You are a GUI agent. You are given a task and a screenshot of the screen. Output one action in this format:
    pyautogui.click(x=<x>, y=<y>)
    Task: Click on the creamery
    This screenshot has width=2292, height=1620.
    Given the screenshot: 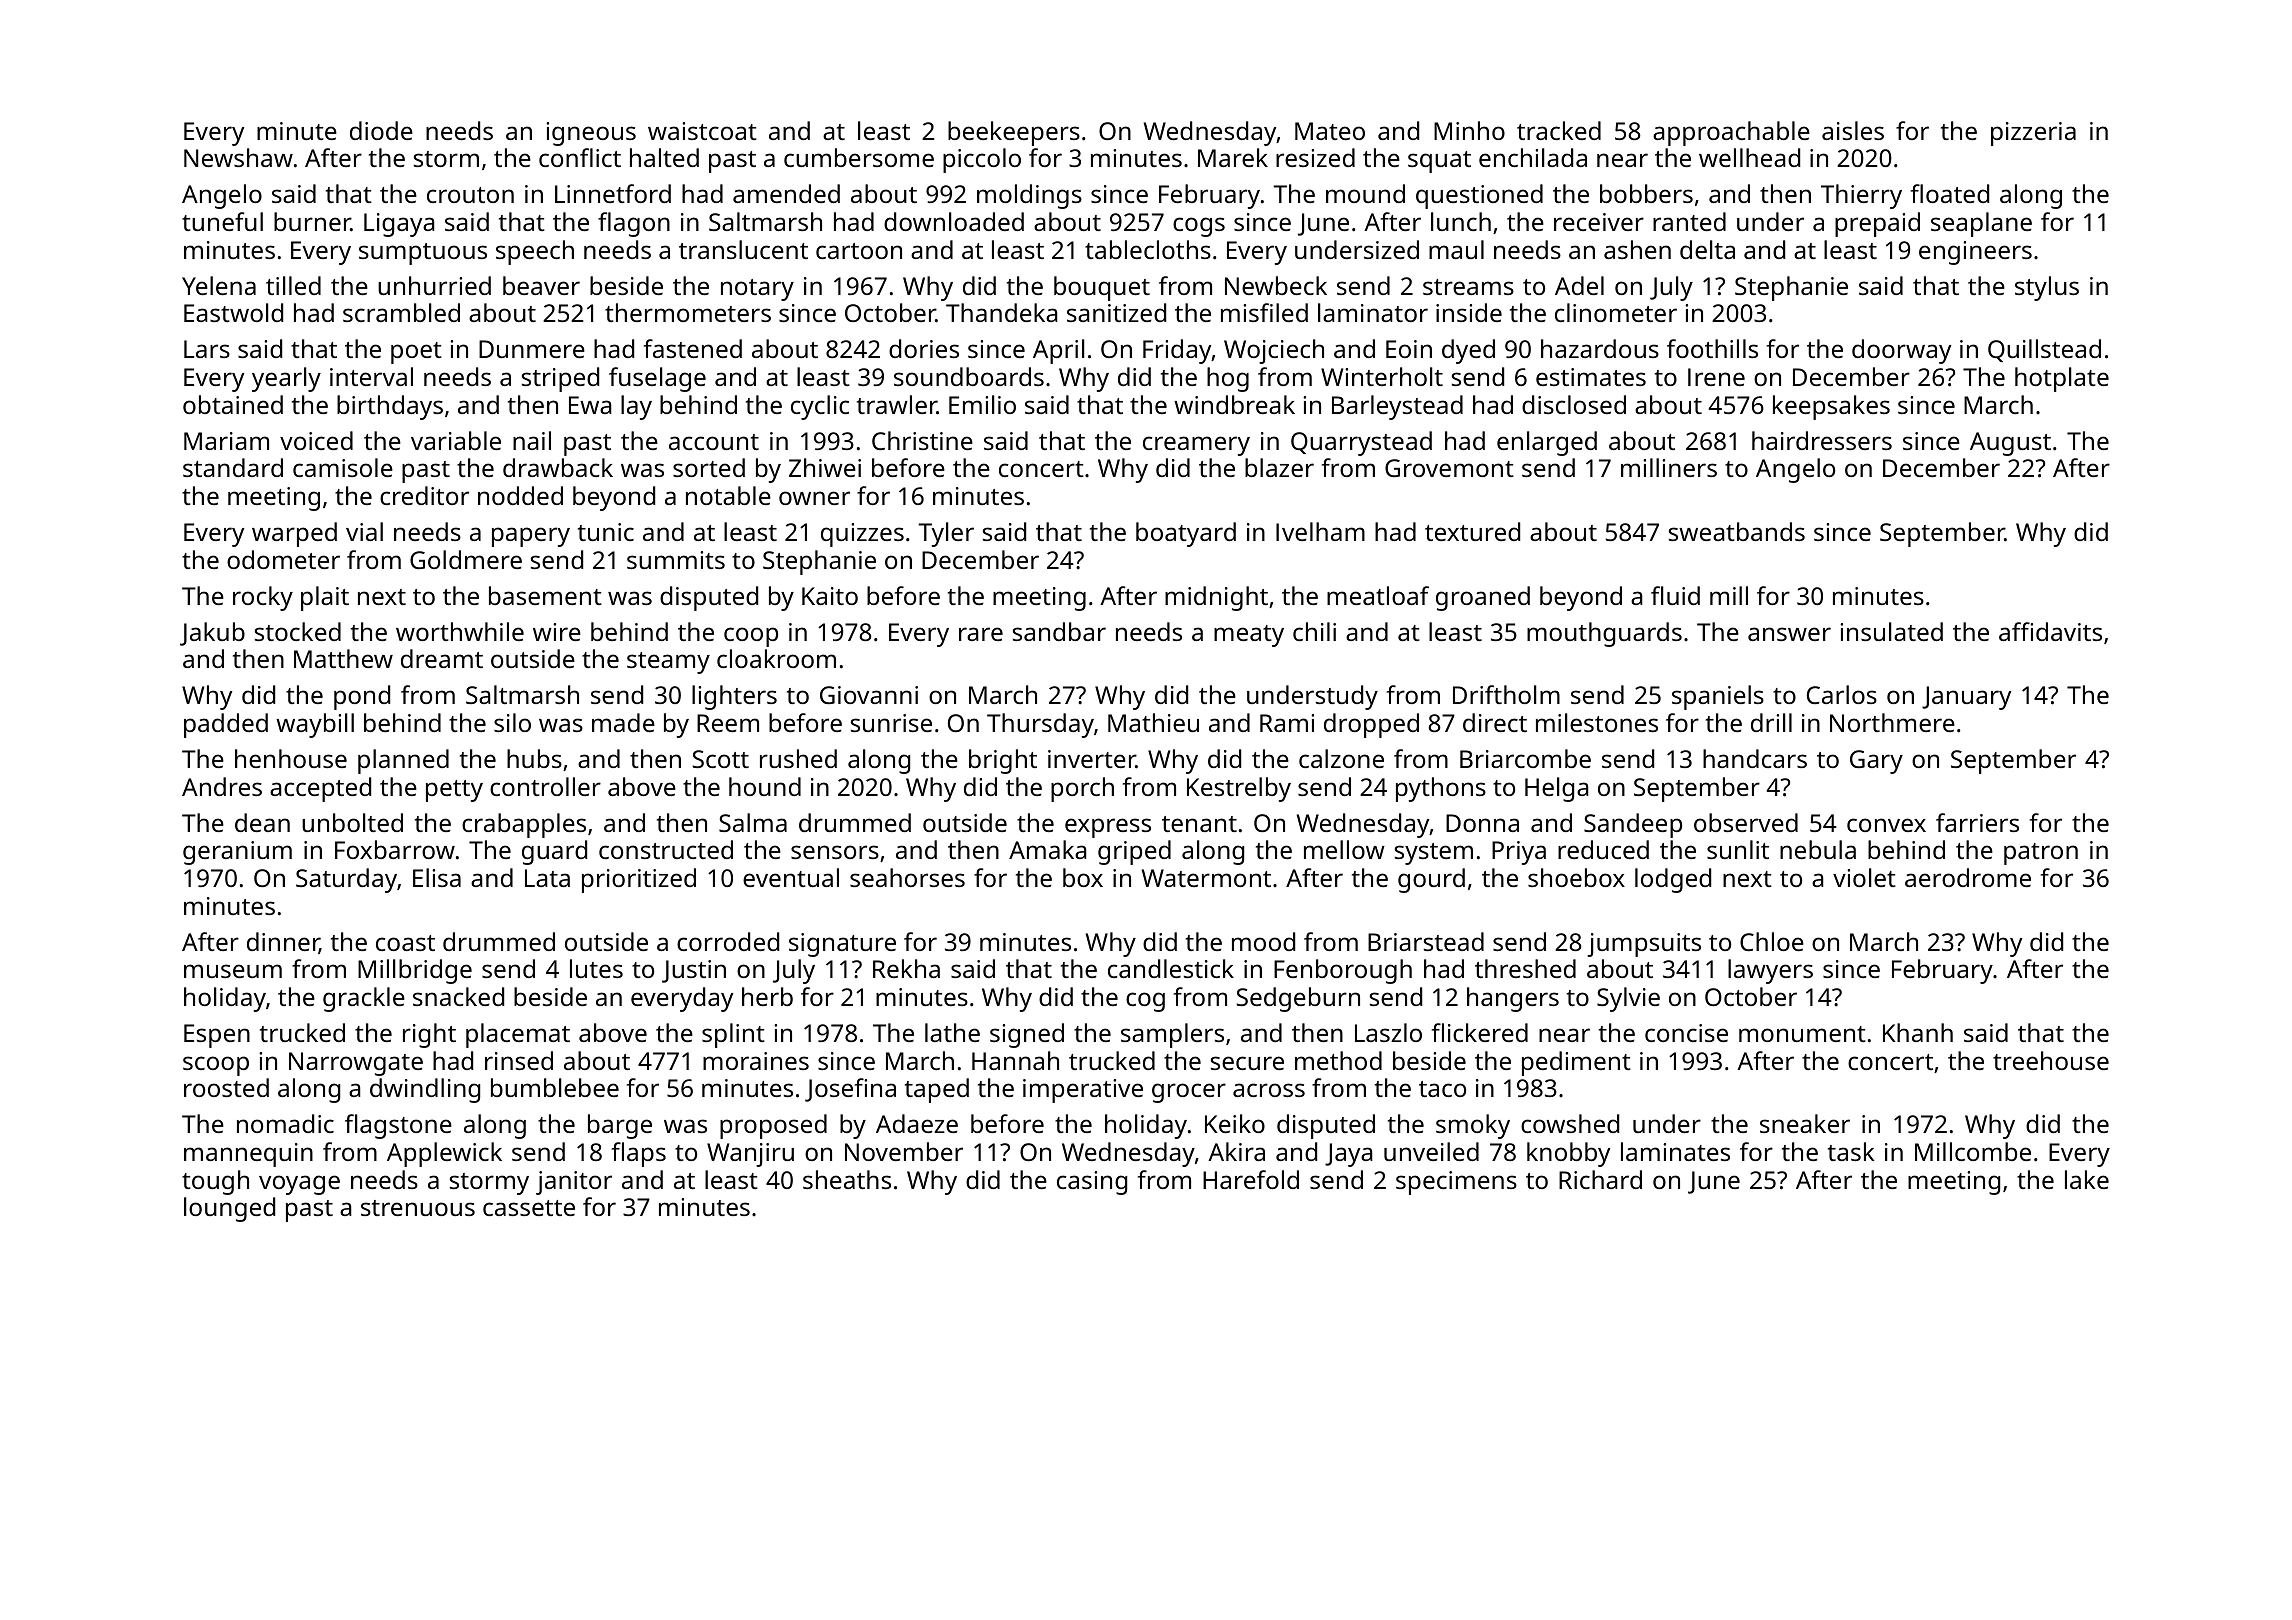 What is the action you would take?
    pyautogui.click(x=1196, y=446)
